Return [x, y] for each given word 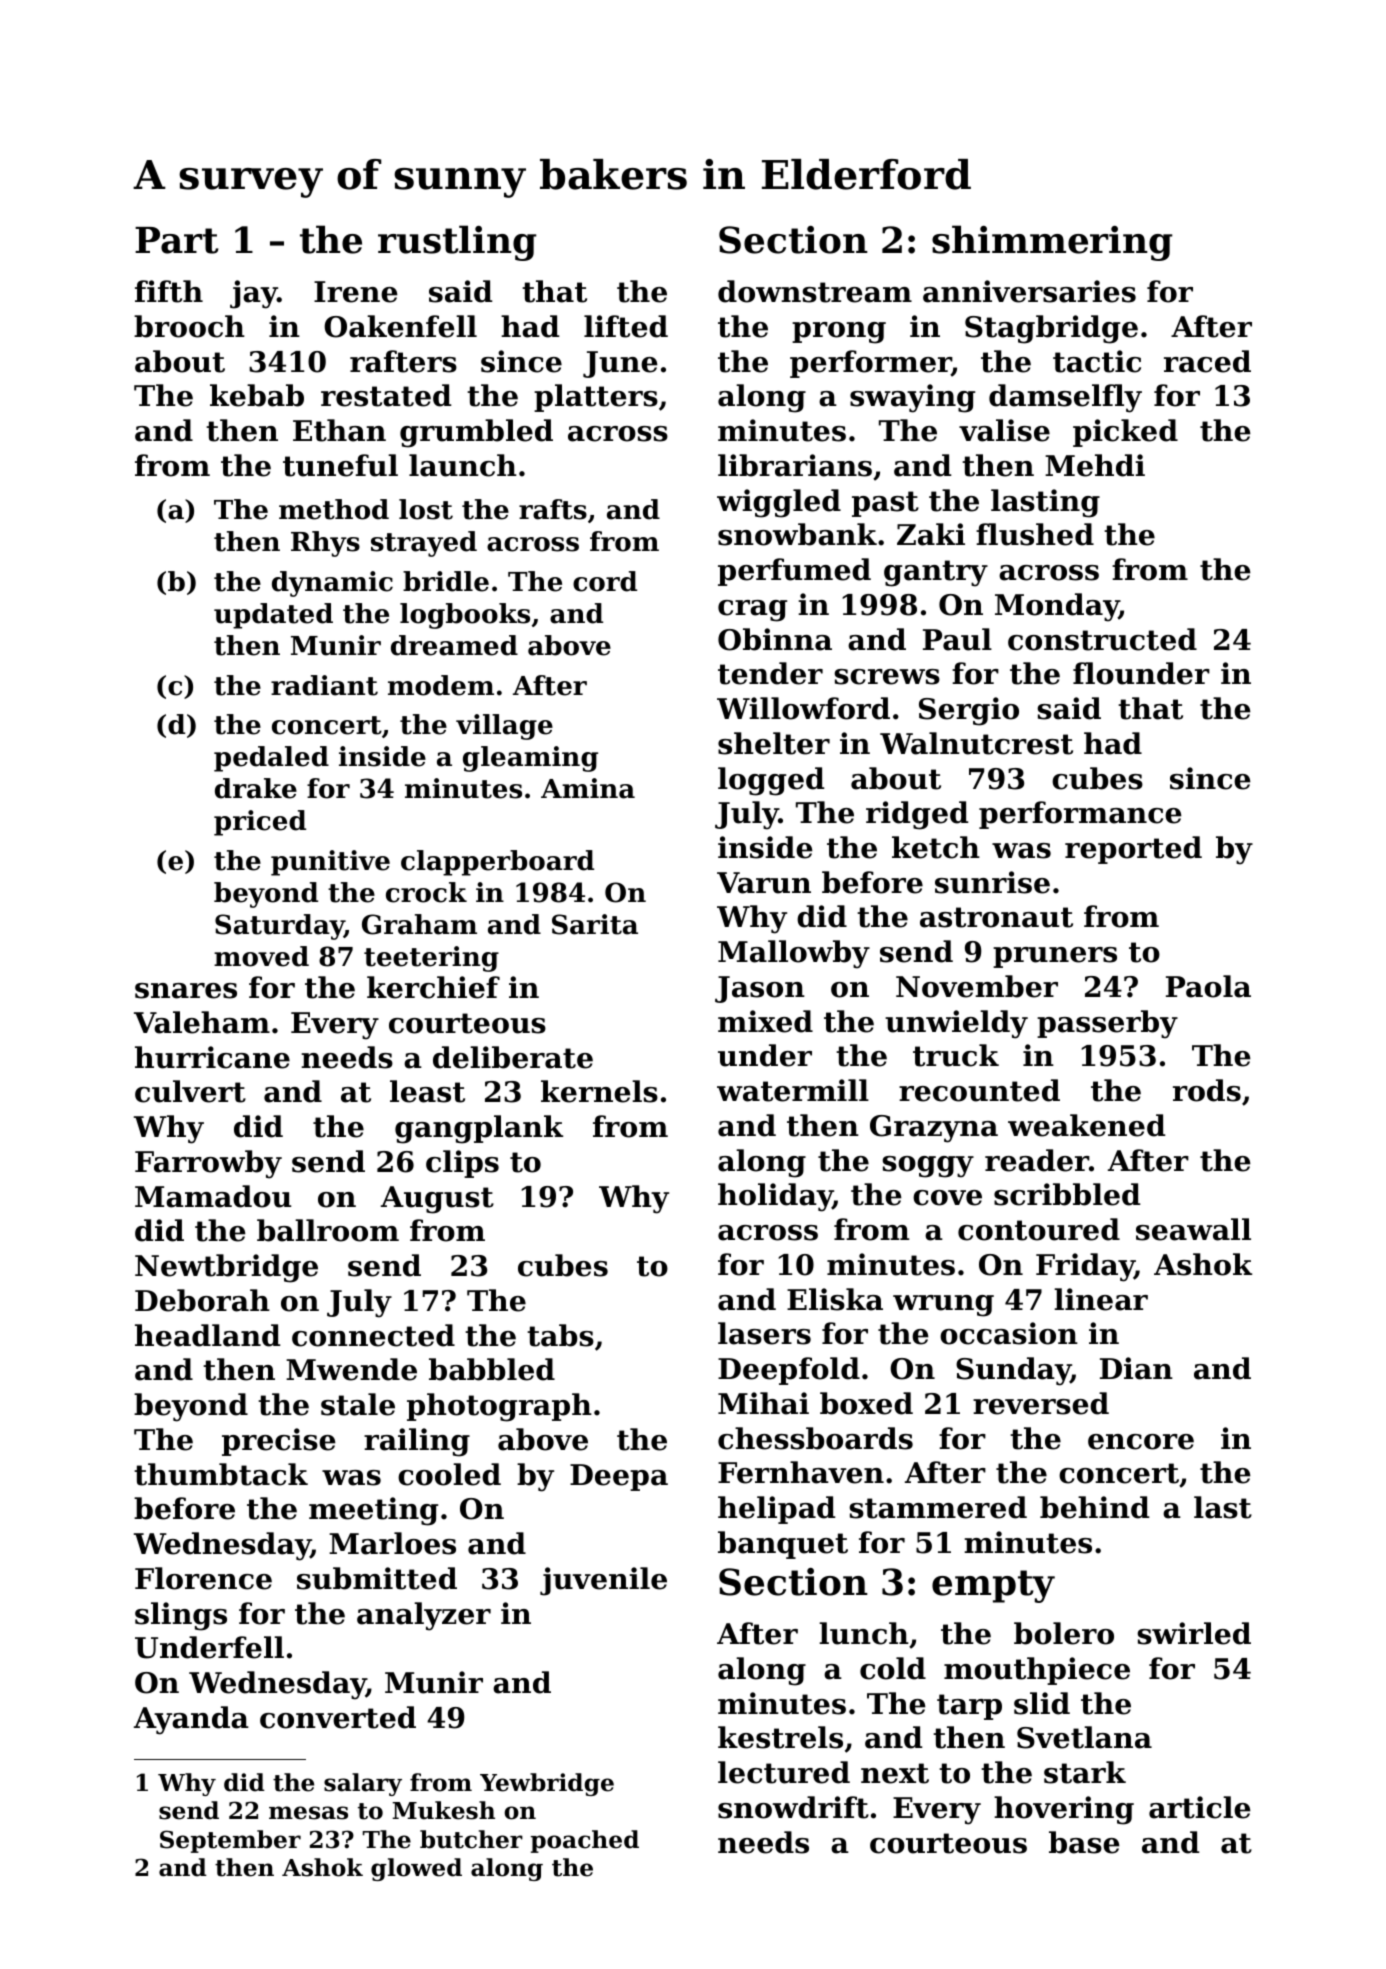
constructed [1102, 639]
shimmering [1052, 243]
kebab [257, 395]
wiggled [779, 503]
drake [256, 788]
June [620, 364]
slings [181, 1616]
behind [1095, 1507]
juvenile [603, 1581]
